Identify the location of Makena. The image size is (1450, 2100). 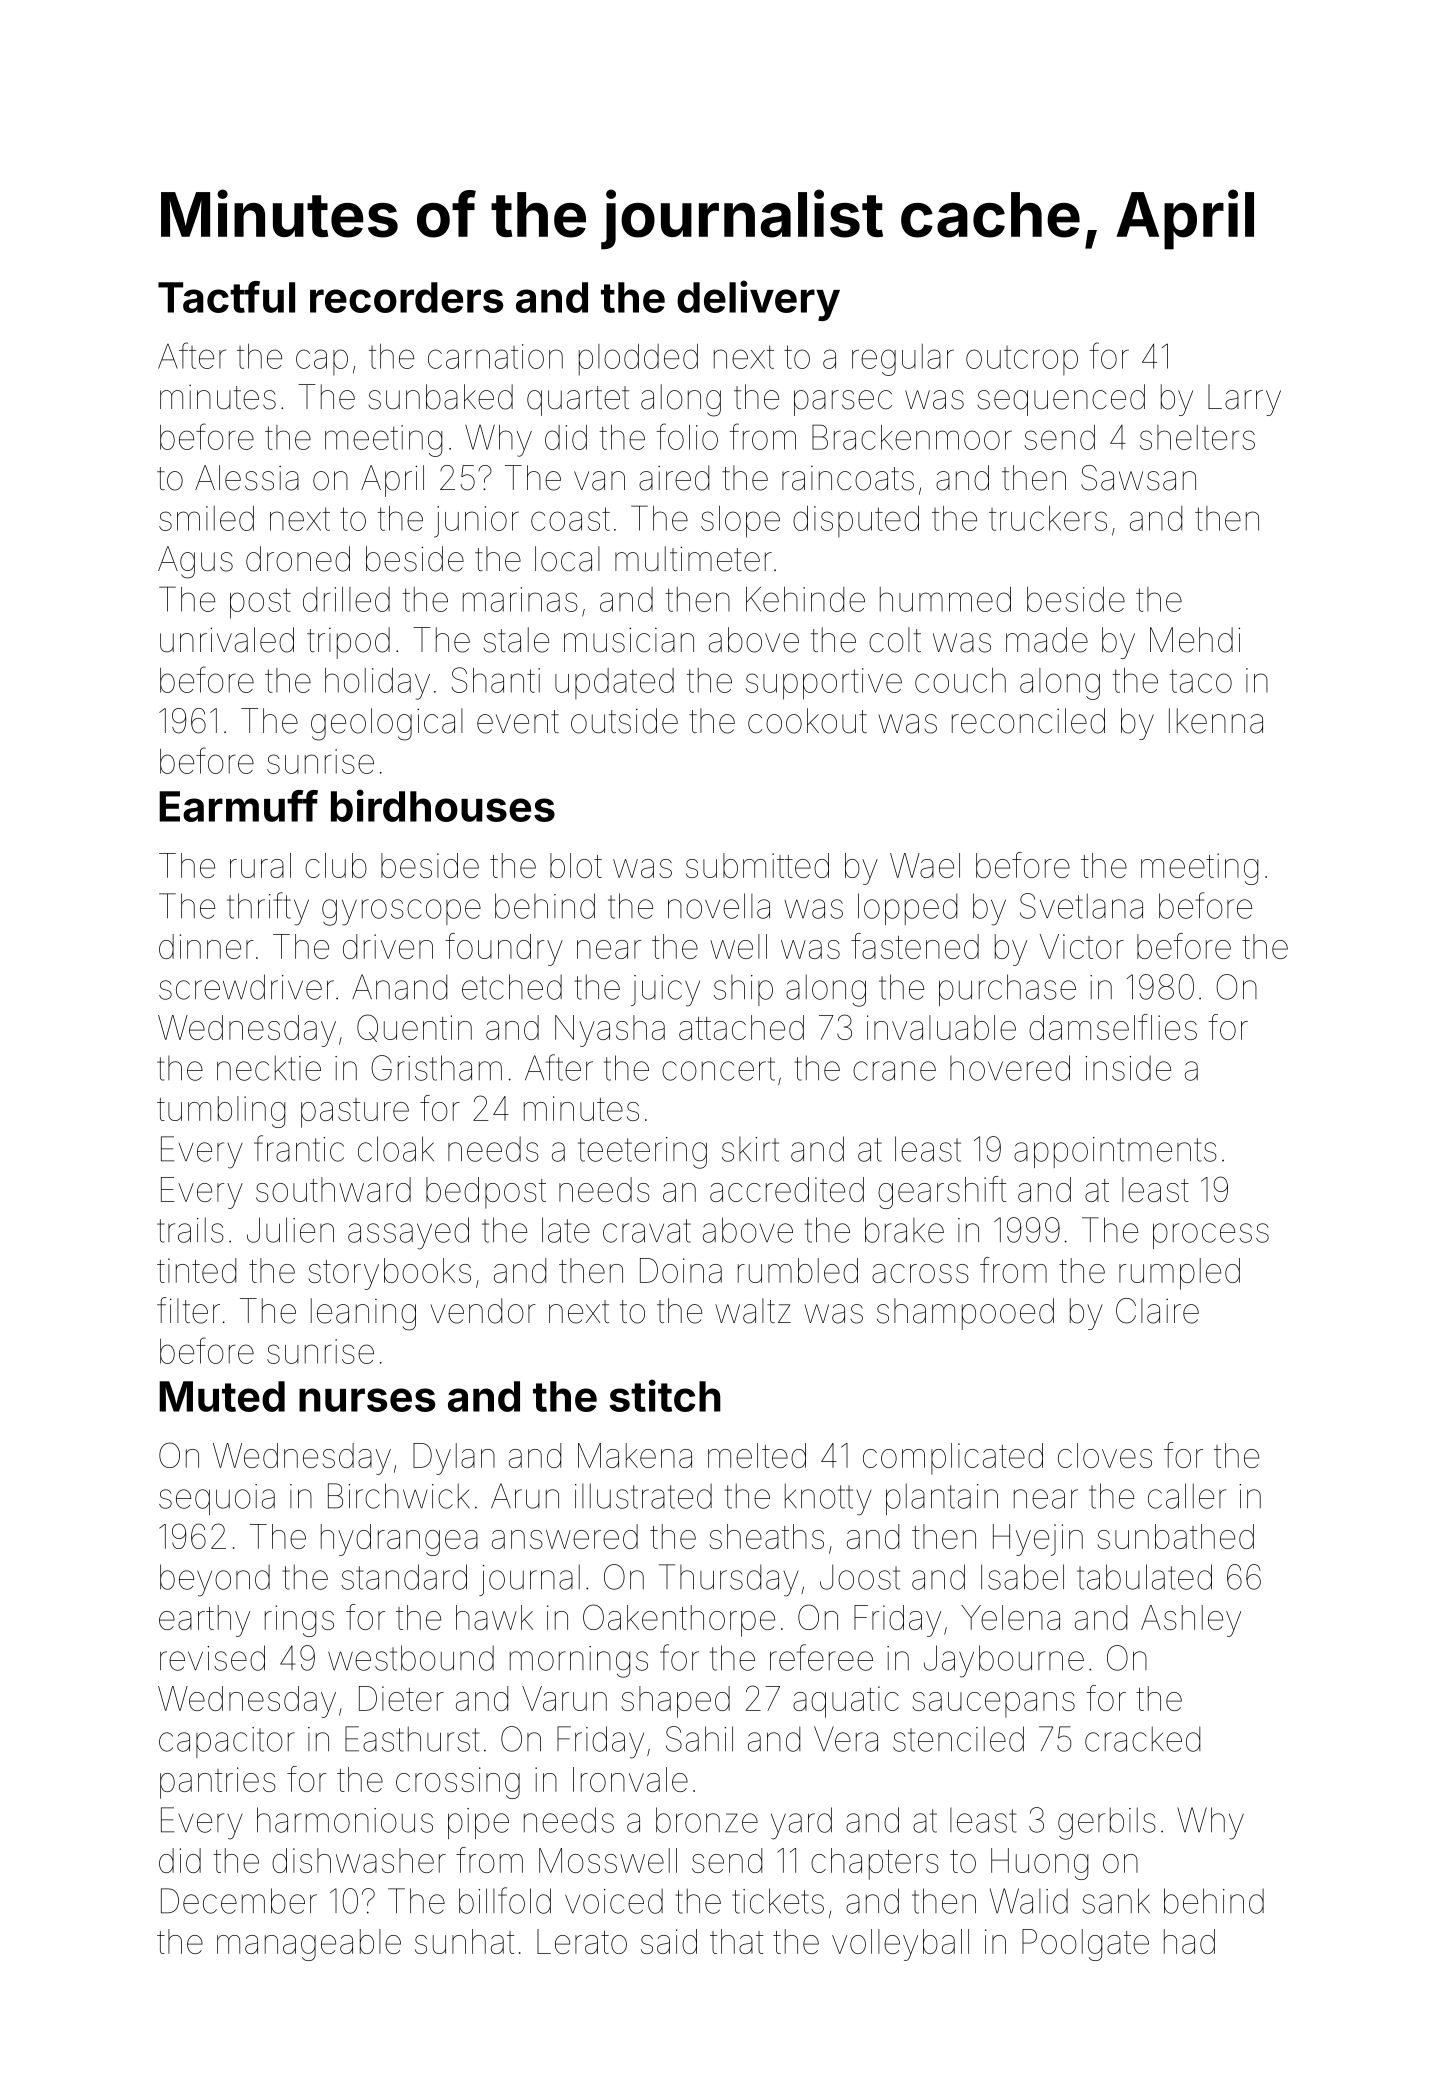
(635, 1455).
